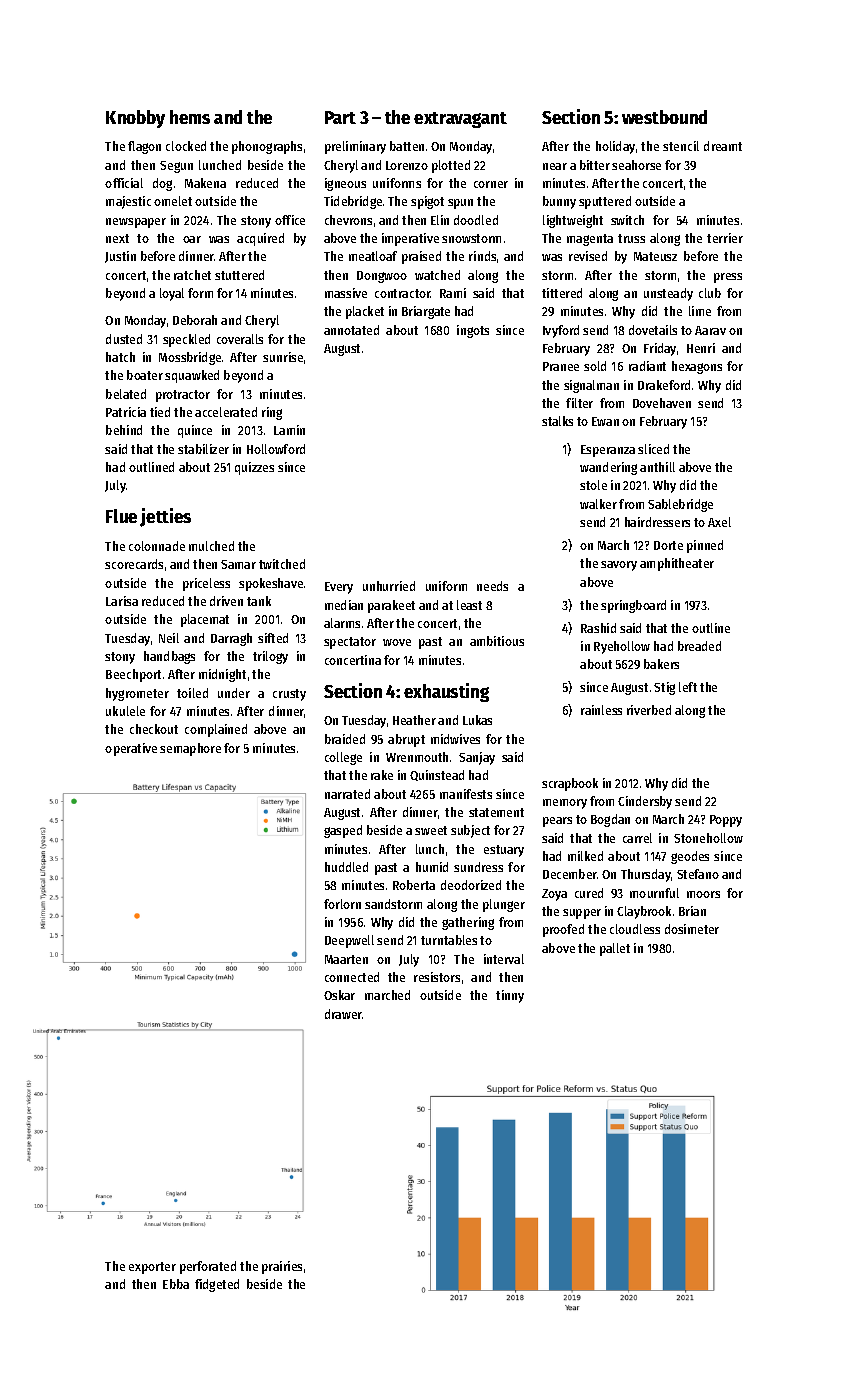 The width and height of the screenshot is (849, 1400). Describe the element at coordinates (238, 564) in the screenshot. I see `Samar` at that location.
